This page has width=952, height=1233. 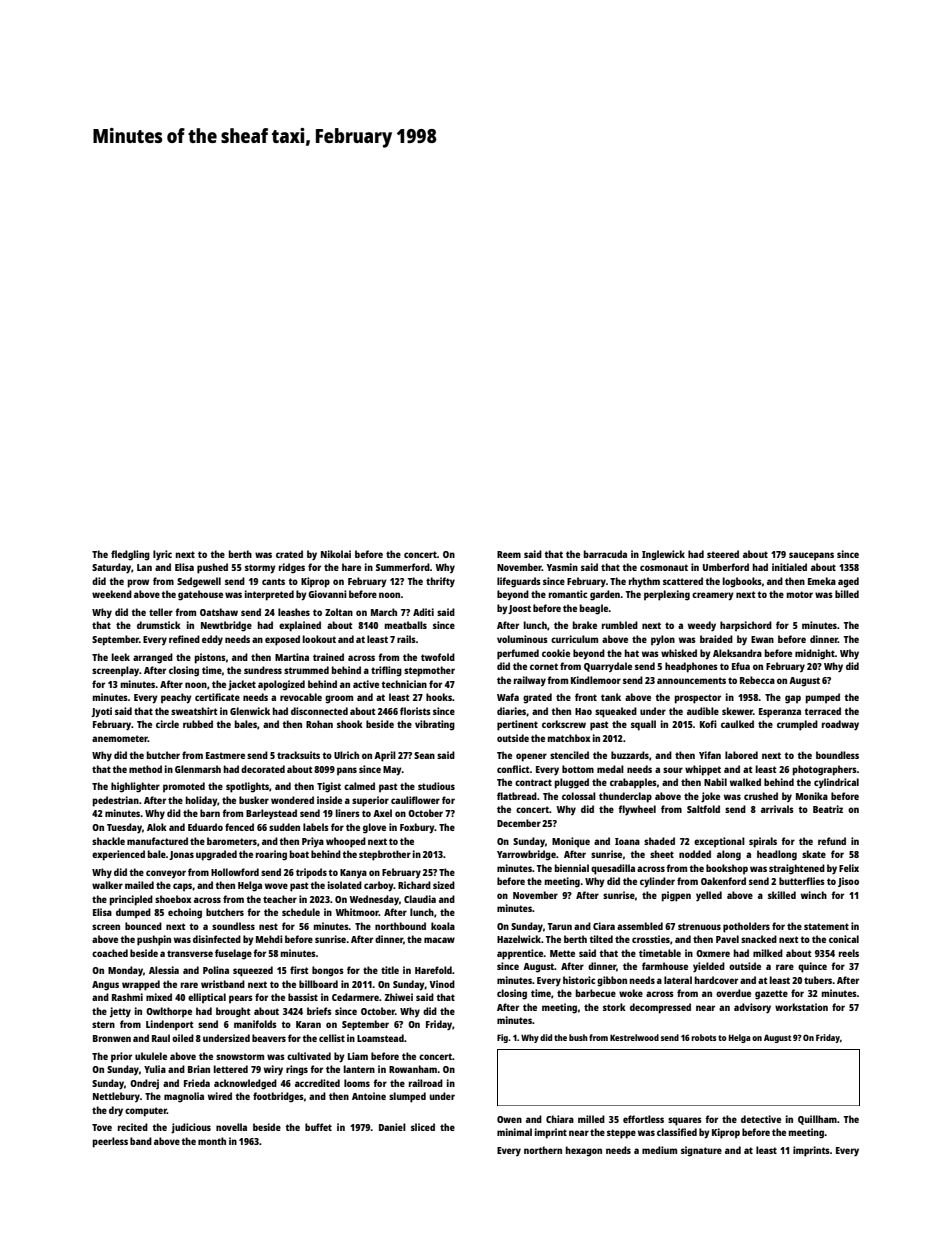 I want to click on apologized, so click(x=281, y=685).
